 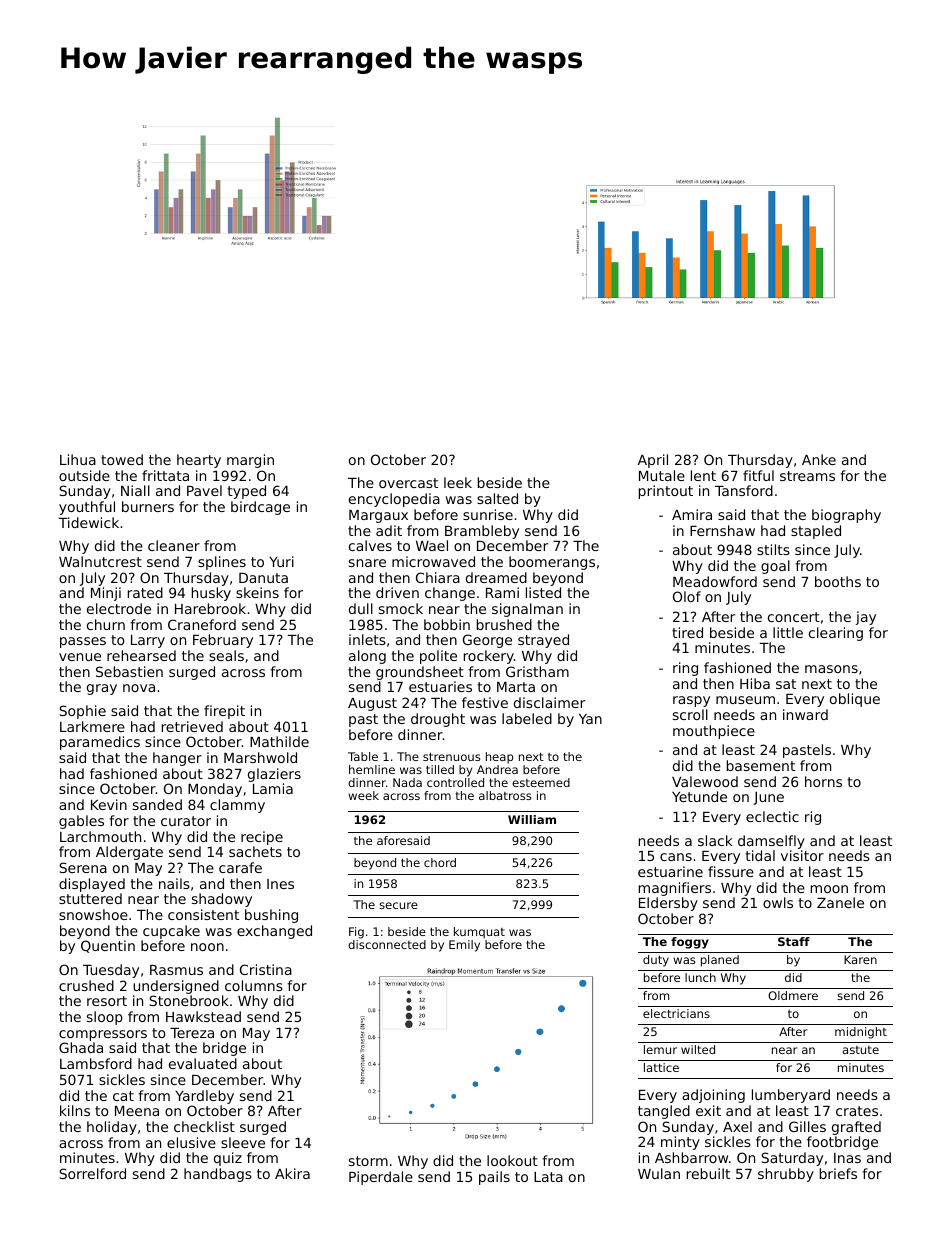 What do you see at coordinates (224, 712) in the screenshot?
I see `firepit` at bounding box center [224, 712].
